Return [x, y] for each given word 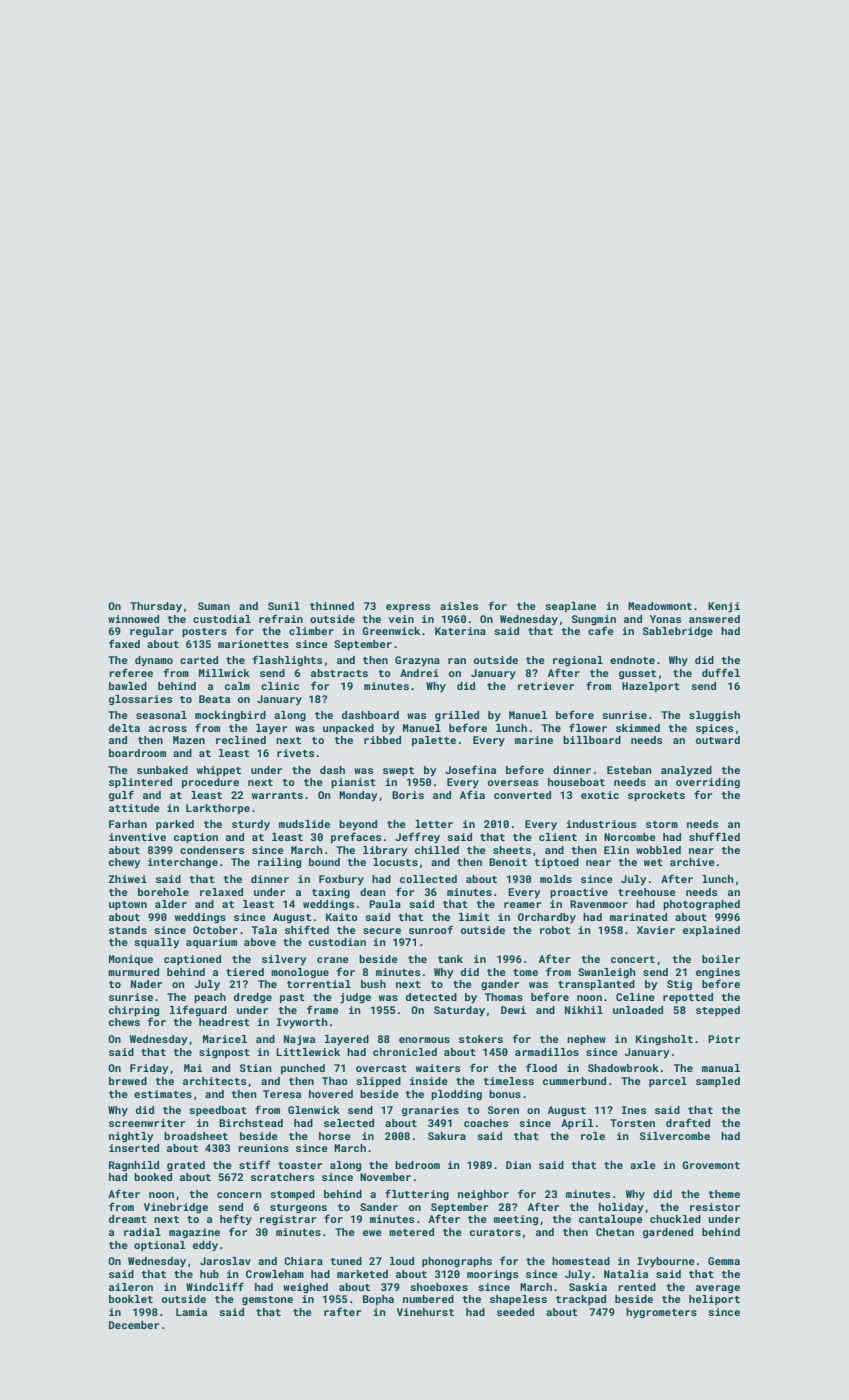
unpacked [348, 729]
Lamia [191, 1312]
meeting [516, 1220]
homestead [581, 1261]
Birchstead [251, 1123]
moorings [492, 1275]
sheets [512, 850]
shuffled [714, 836]
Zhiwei [127, 879]
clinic [280, 686]
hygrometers [661, 1313]
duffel [721, 672]
